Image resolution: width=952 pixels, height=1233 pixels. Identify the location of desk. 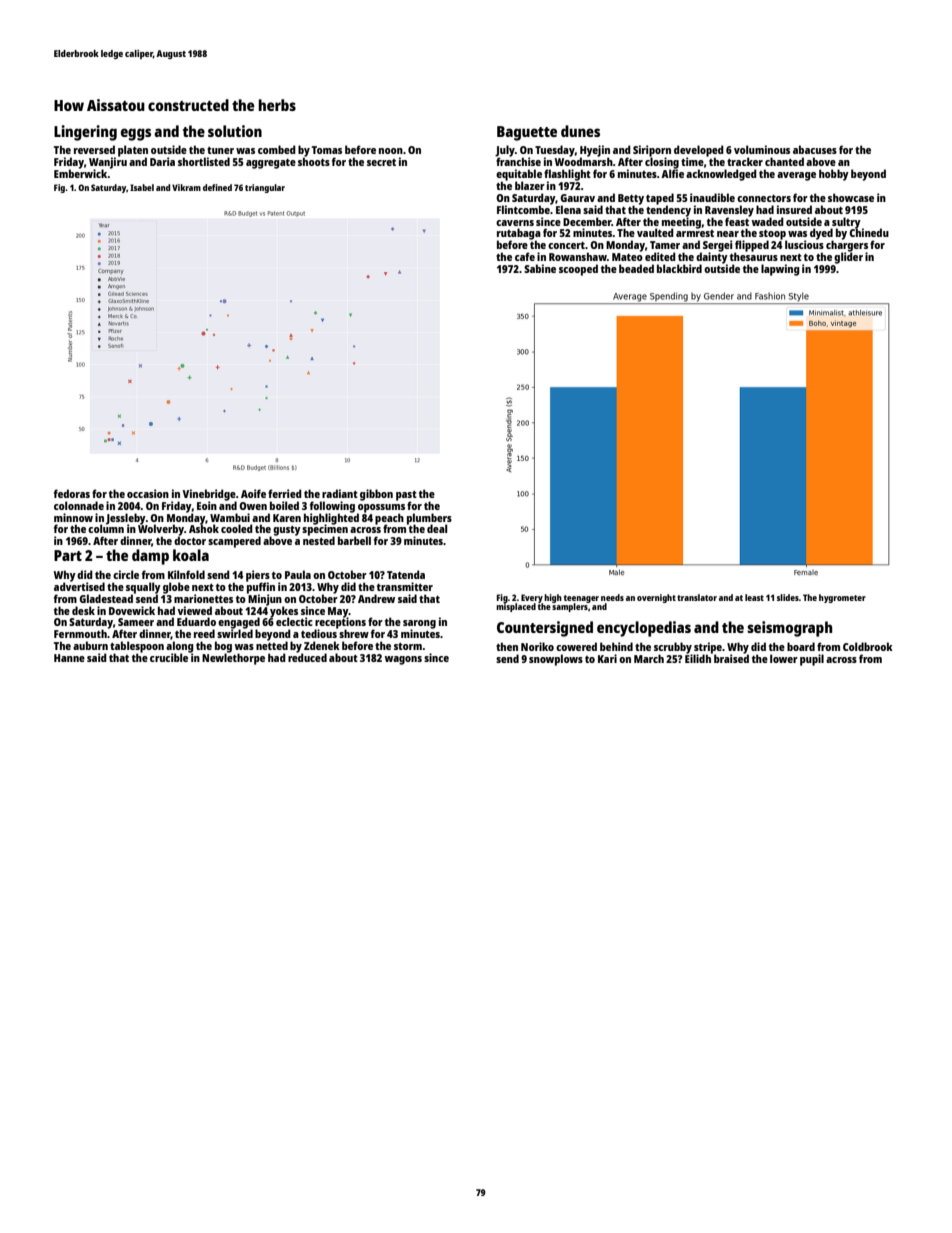
(83, 610).
